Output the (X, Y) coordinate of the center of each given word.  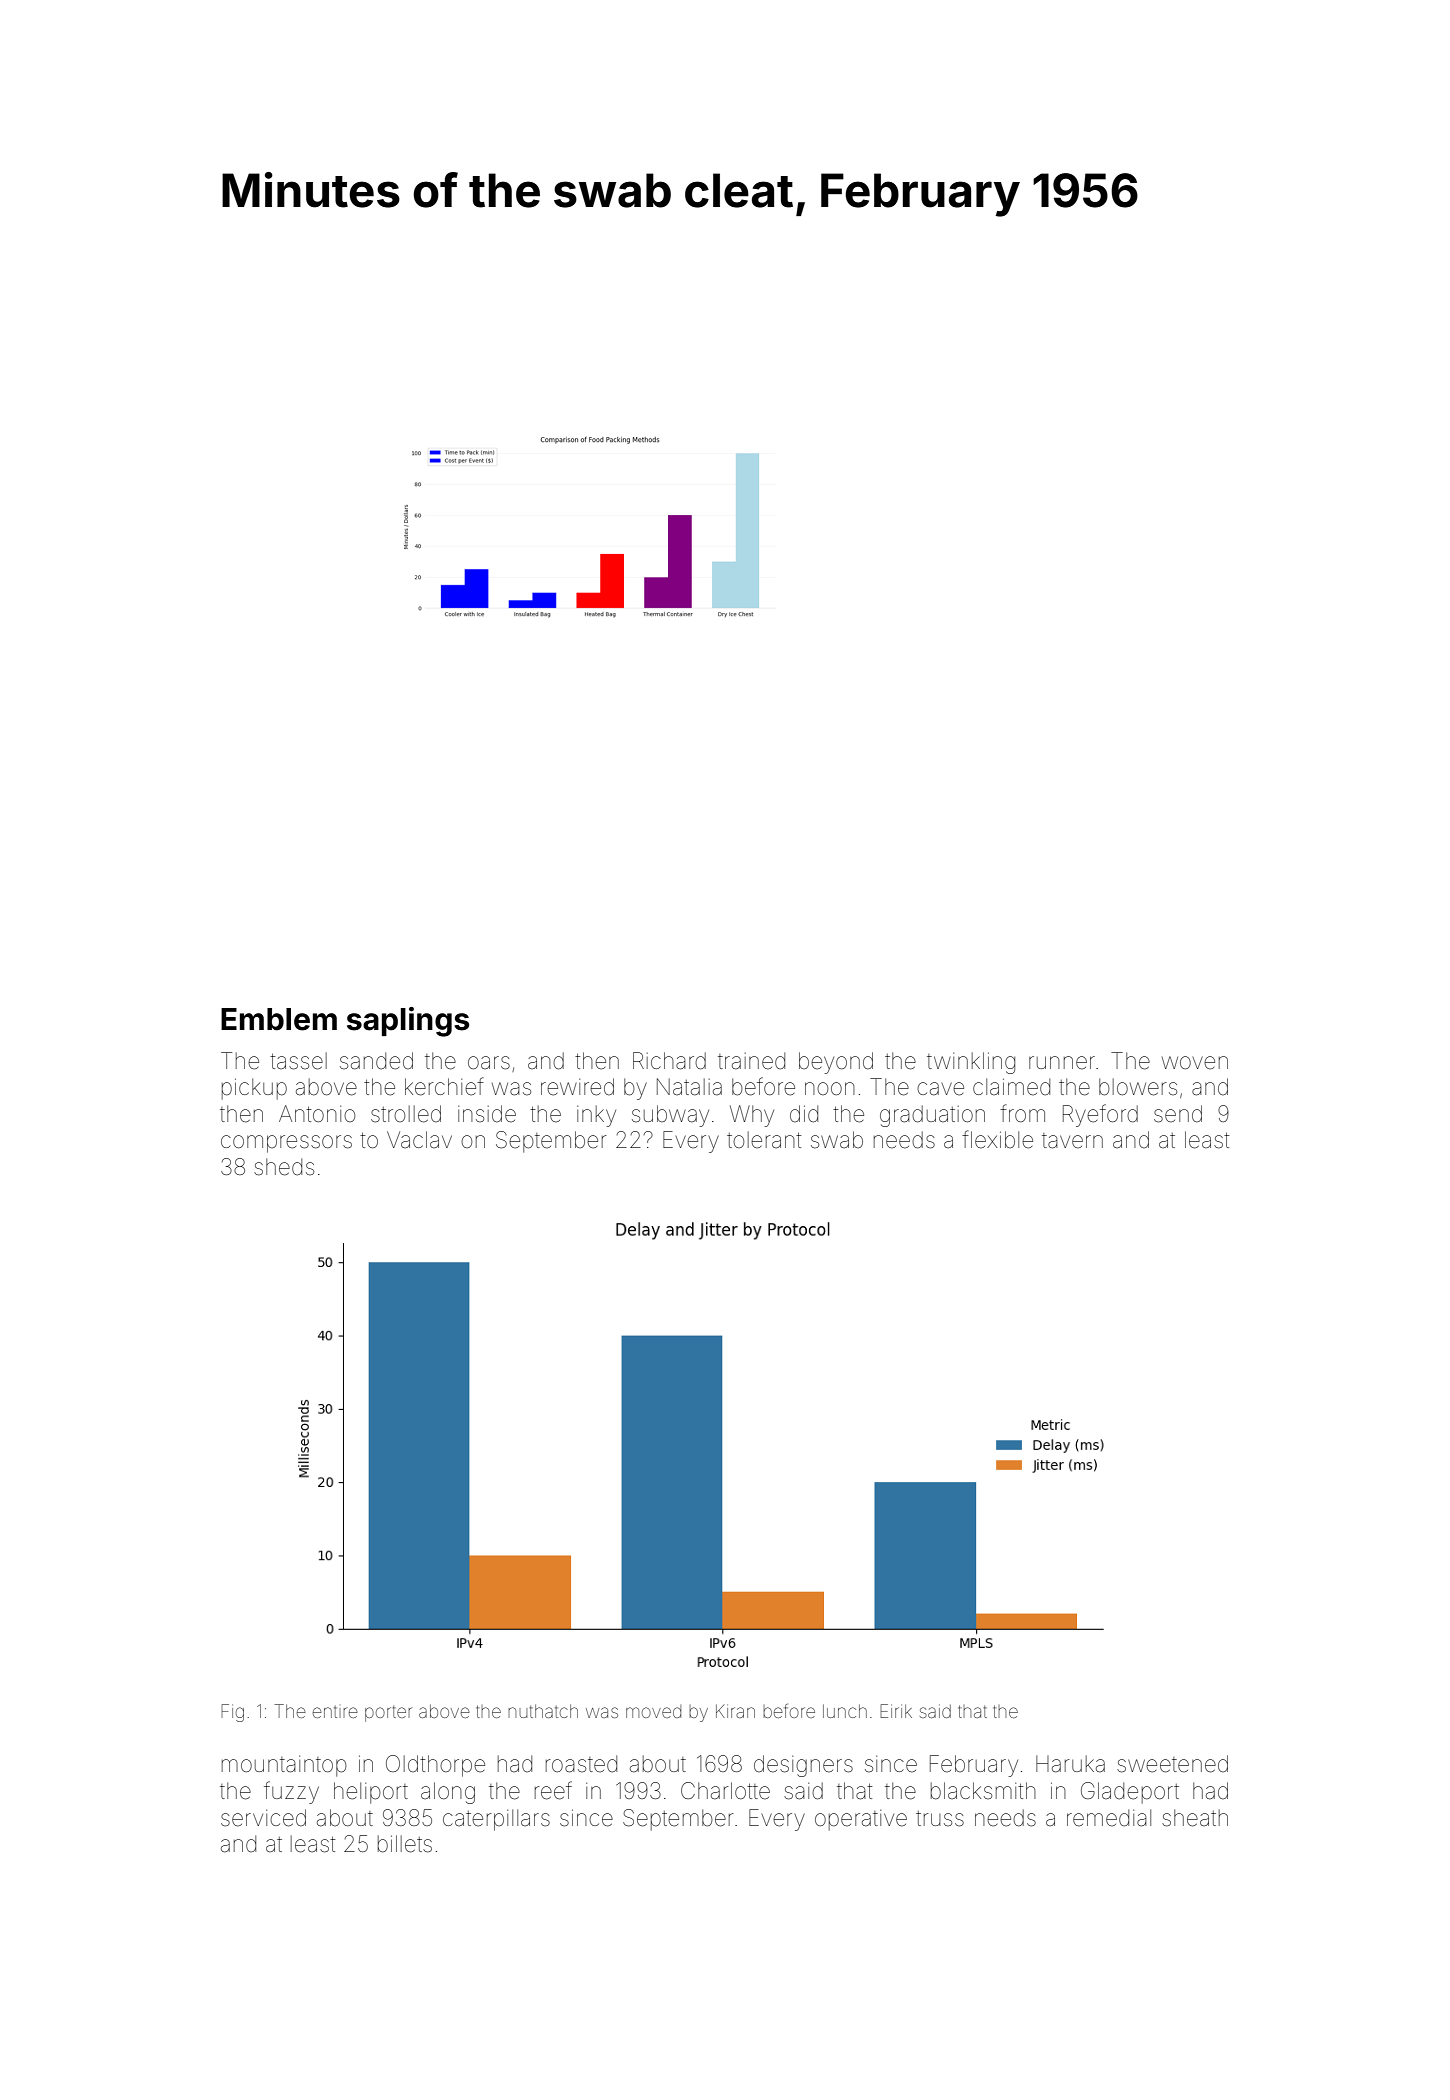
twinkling (971, 1063)
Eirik (896, 1711)
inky (596, 1116)
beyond (836, 1063)
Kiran (735, 1711)
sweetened (1172, 1764)
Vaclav (419, 1139)
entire (335, 1712)
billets (405, 1844)
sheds (284, 1167)
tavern (1072, 1141)
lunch (845, 1711)
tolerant (764, 1140)
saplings (408, 1022)
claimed (1011, 1087)
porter (388, 1714)
